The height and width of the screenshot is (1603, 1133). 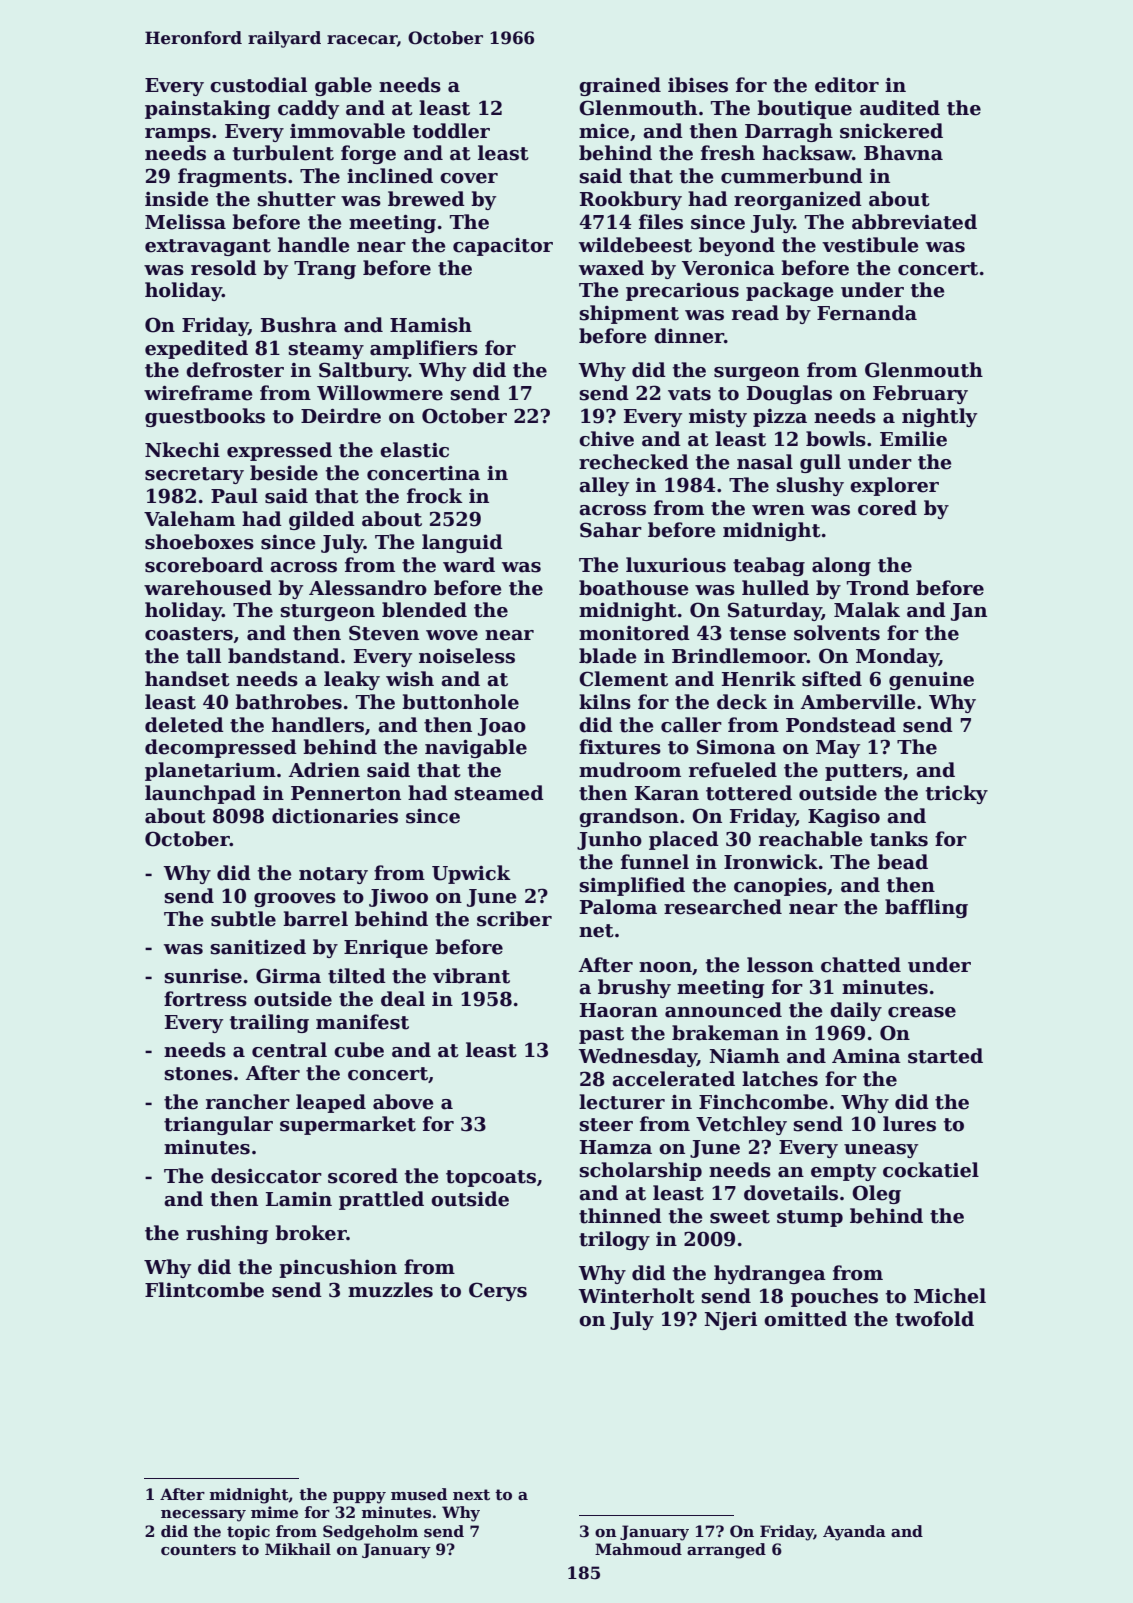 What do you see at coordinates (934, 1319) in the screenshot?
I see `twofold` at bounding box center [934, 1319].
